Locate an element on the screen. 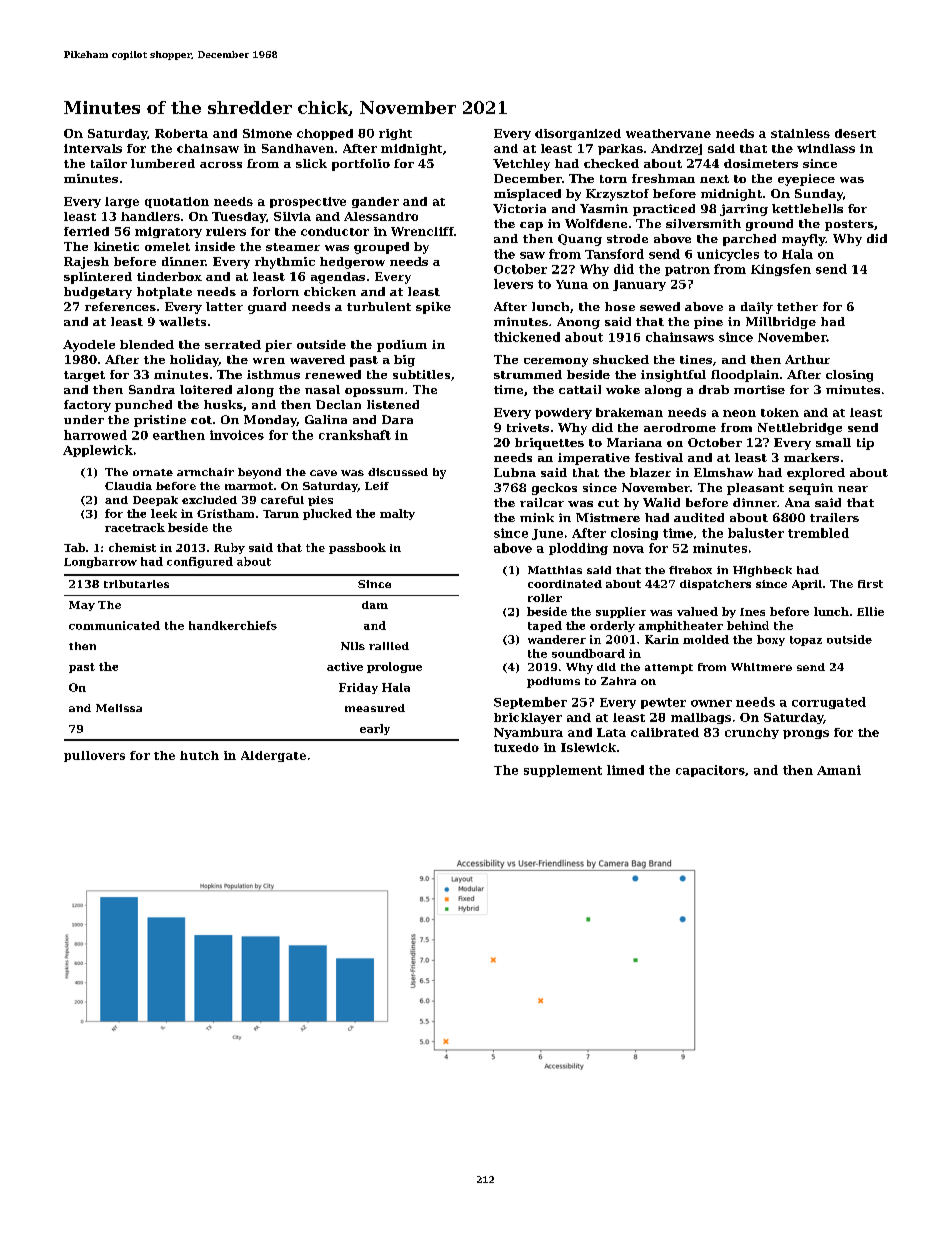  Matthias is located at coordinates (555, 570).
